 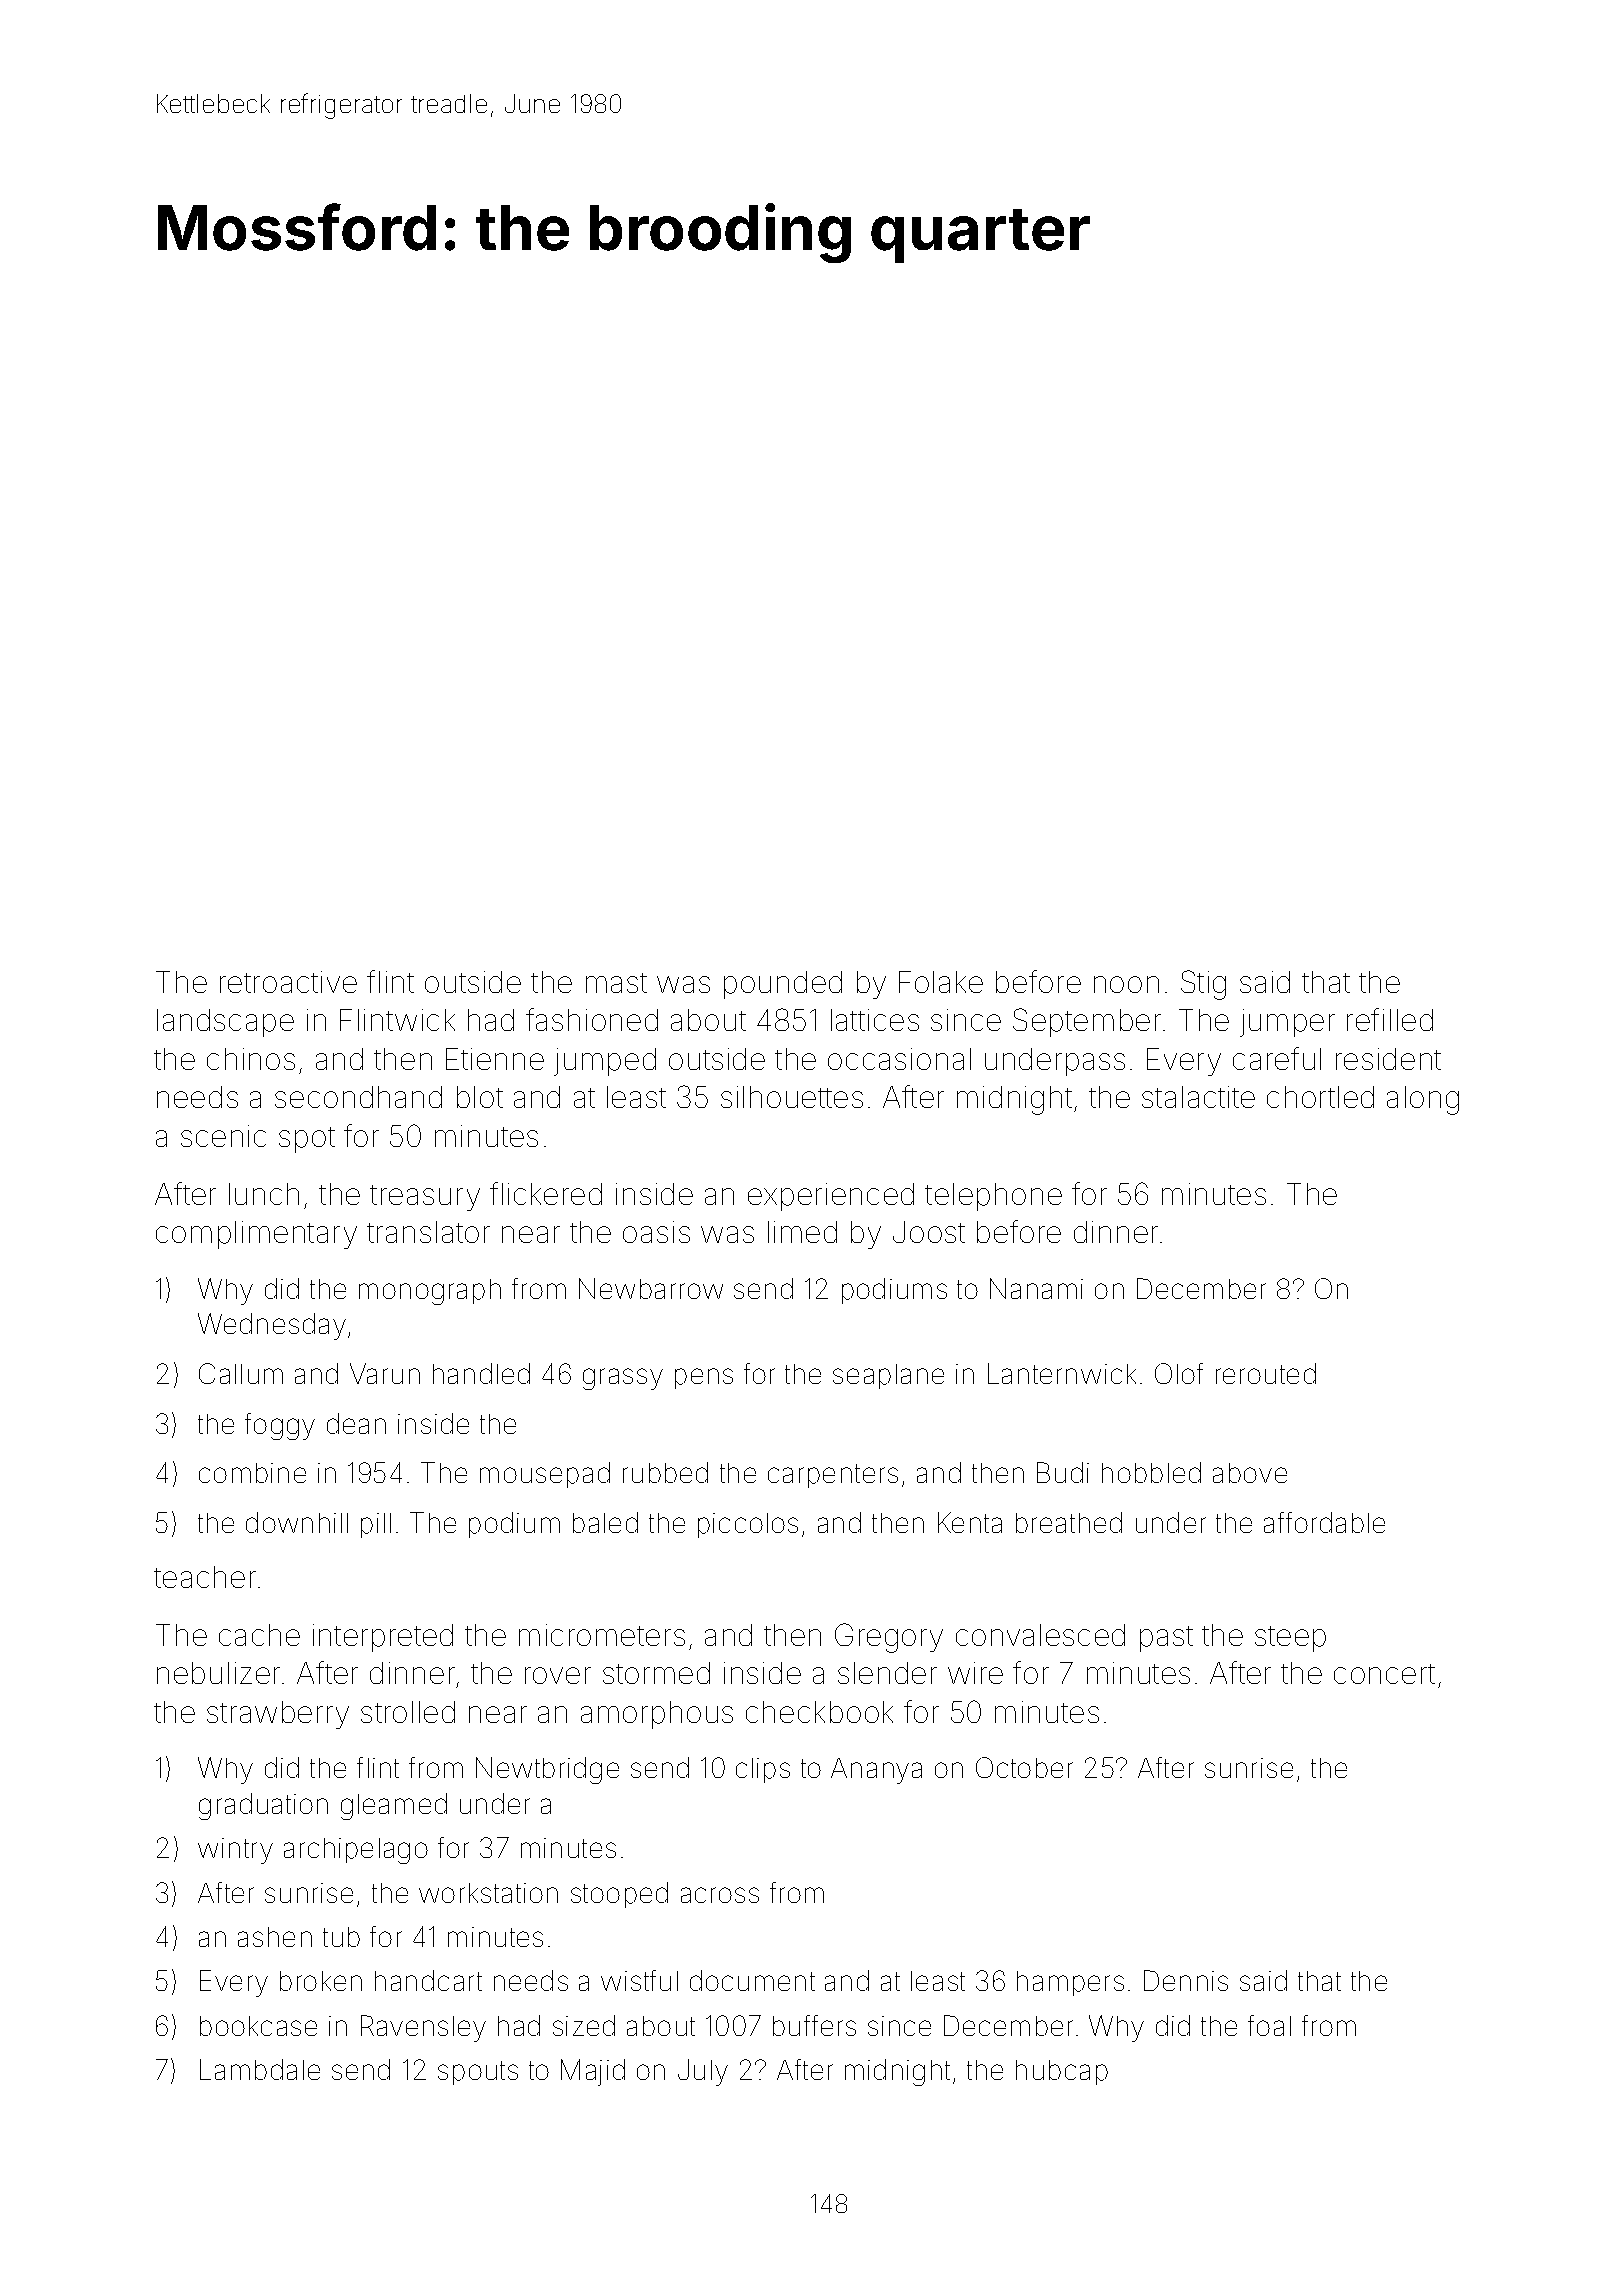 I want to click on occasional, so click(x=899, y=1059).
